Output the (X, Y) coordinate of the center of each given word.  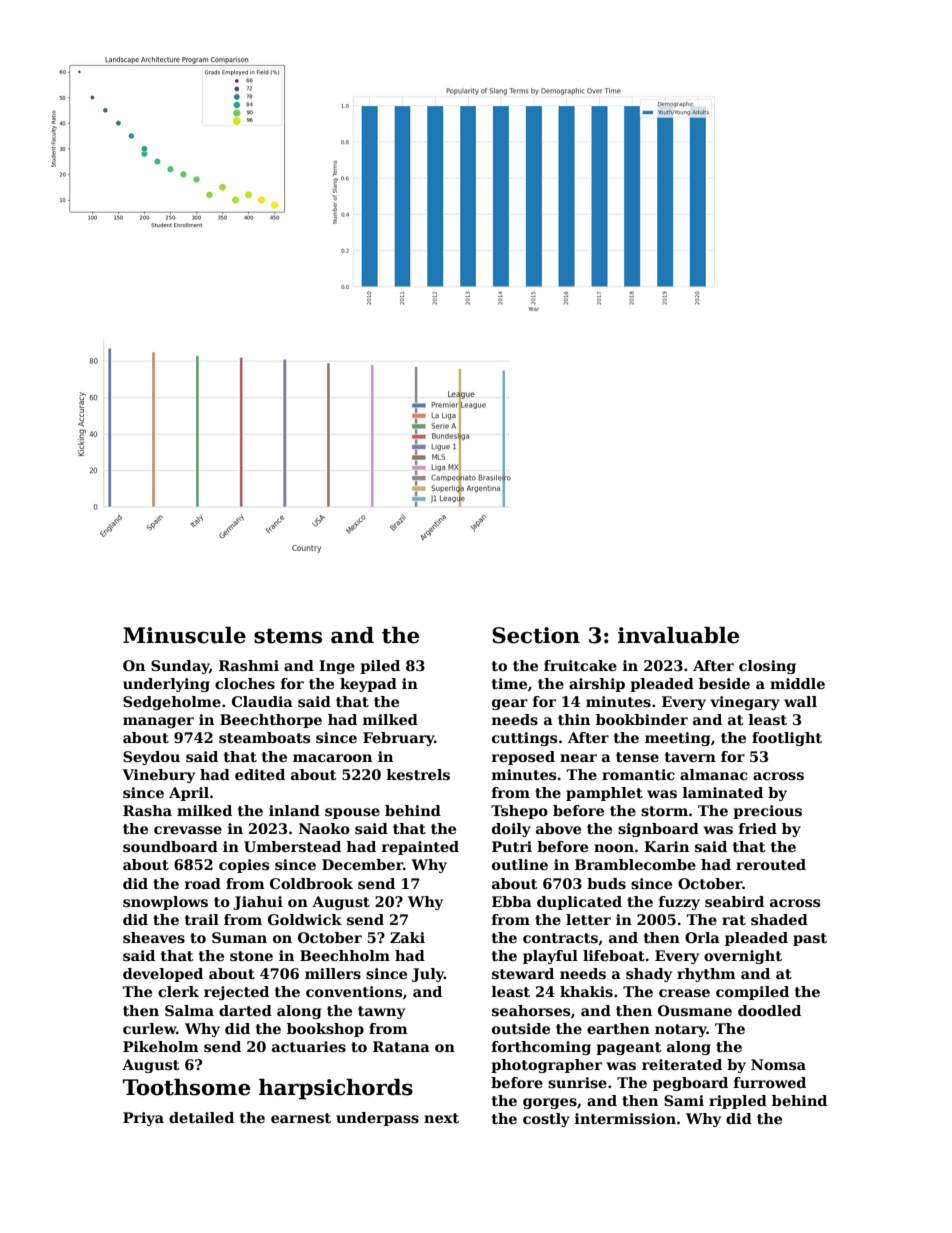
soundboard (170, 846)
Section (536, 635)
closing (767, 667)
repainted (420, 848)
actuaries (309, 1046)
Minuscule (184, 635)
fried (758, 828)
